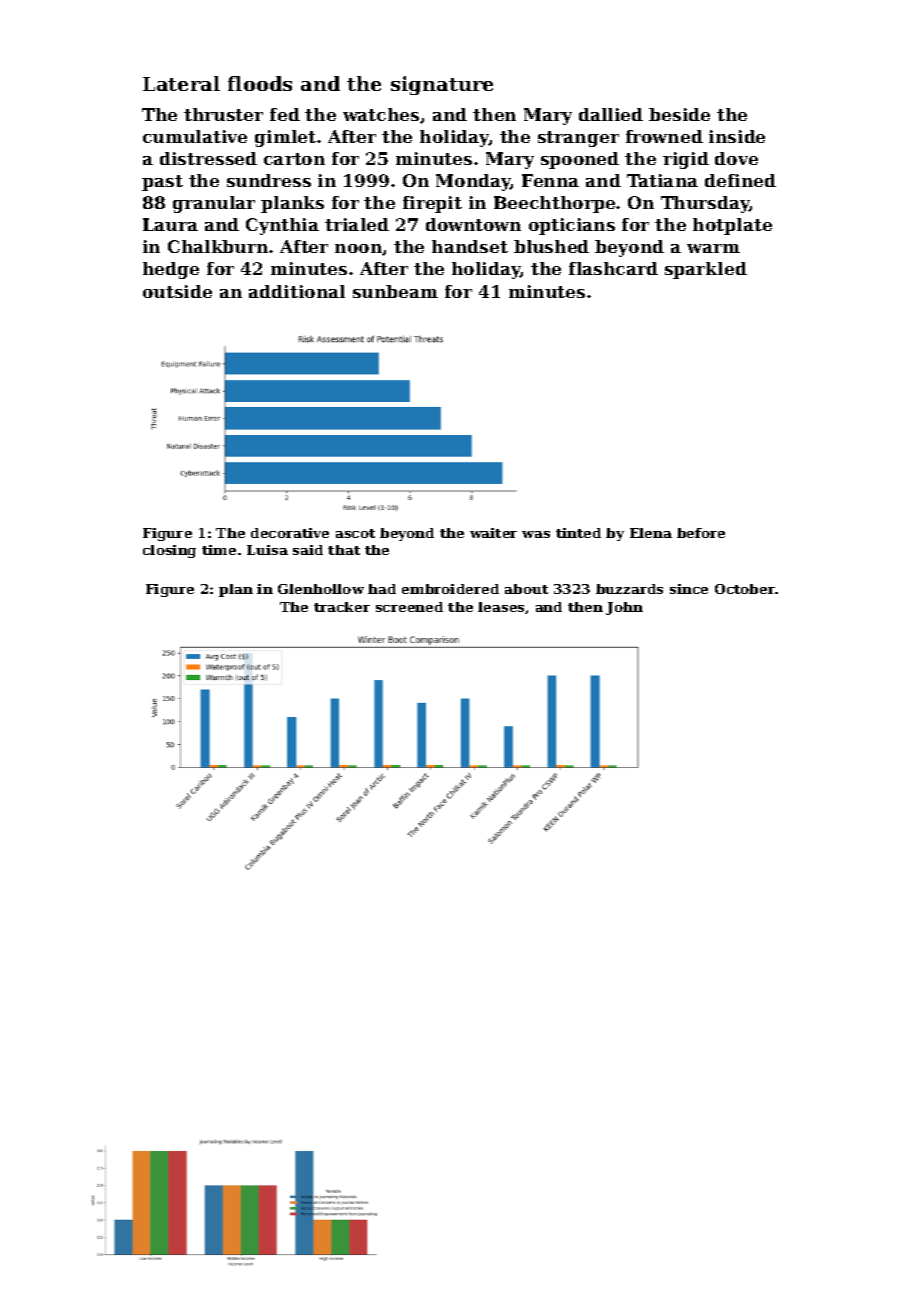  Describe the element at coordinates (290, 533) in the screenshot. I see `decorative` at that location.
